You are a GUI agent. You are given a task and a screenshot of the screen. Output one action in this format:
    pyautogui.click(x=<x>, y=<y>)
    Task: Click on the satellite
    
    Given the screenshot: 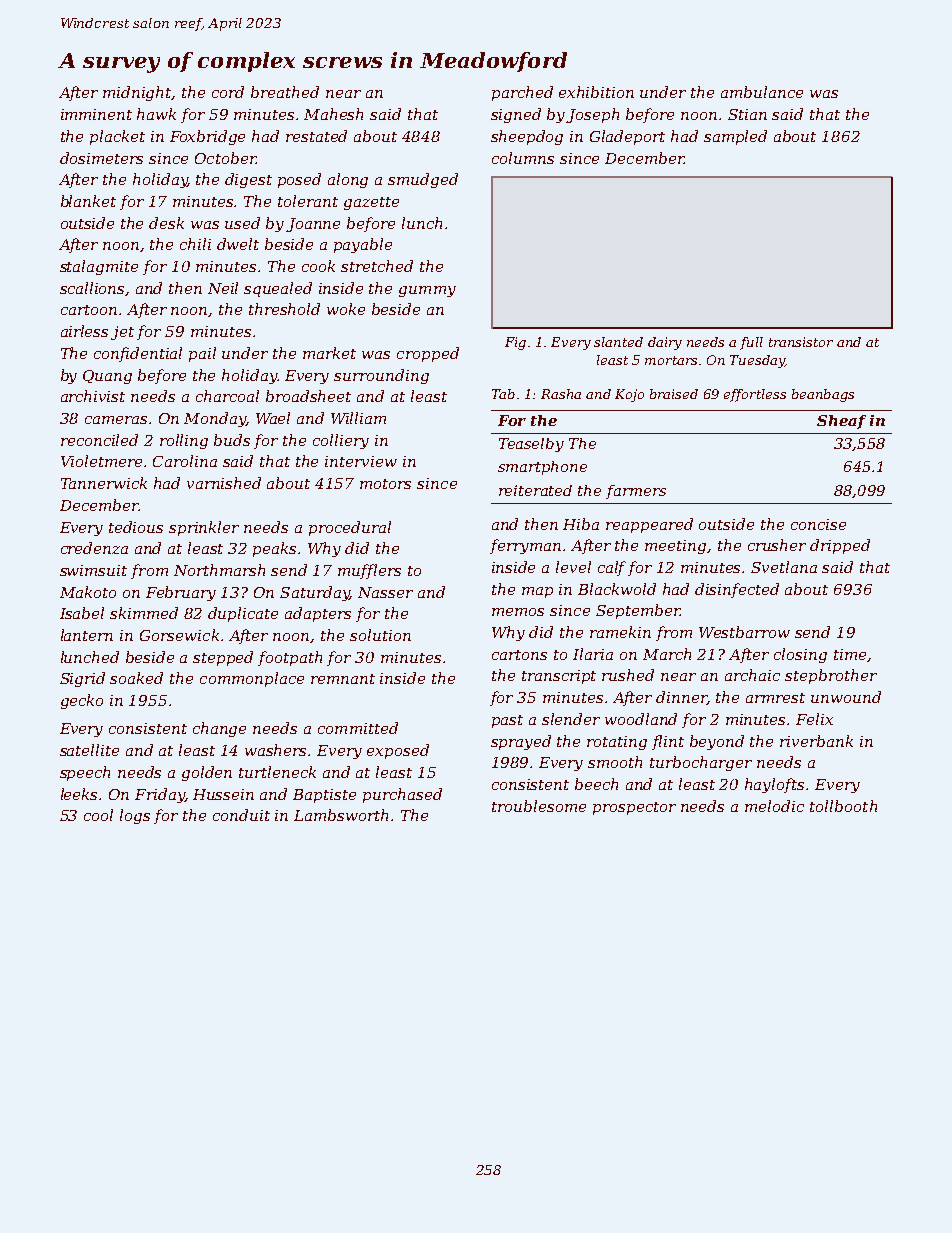 What is the action you would take?
    pyautogui.click(x=89, y=750)
